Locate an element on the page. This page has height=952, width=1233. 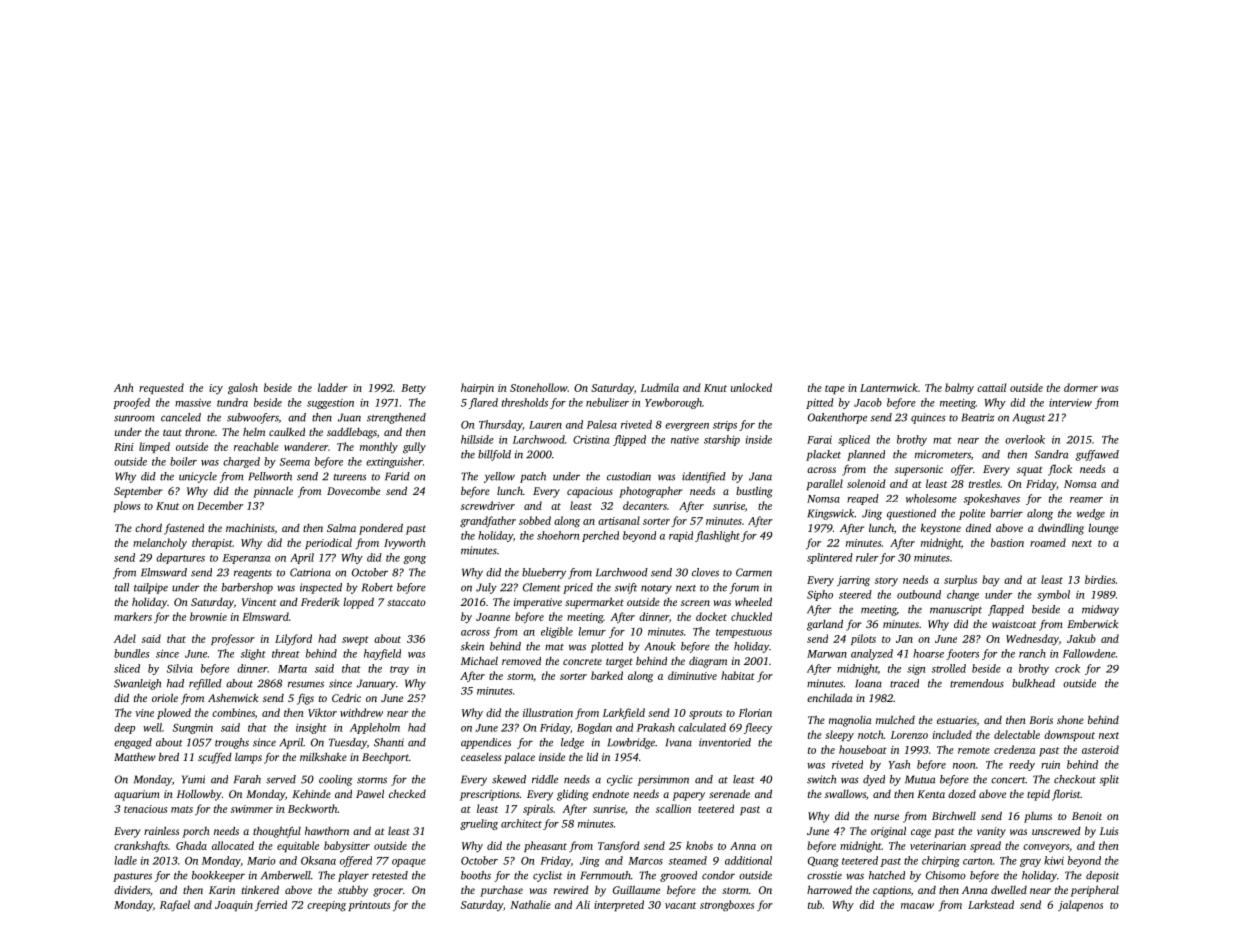
bundles is located at coordinates (132, 653).
